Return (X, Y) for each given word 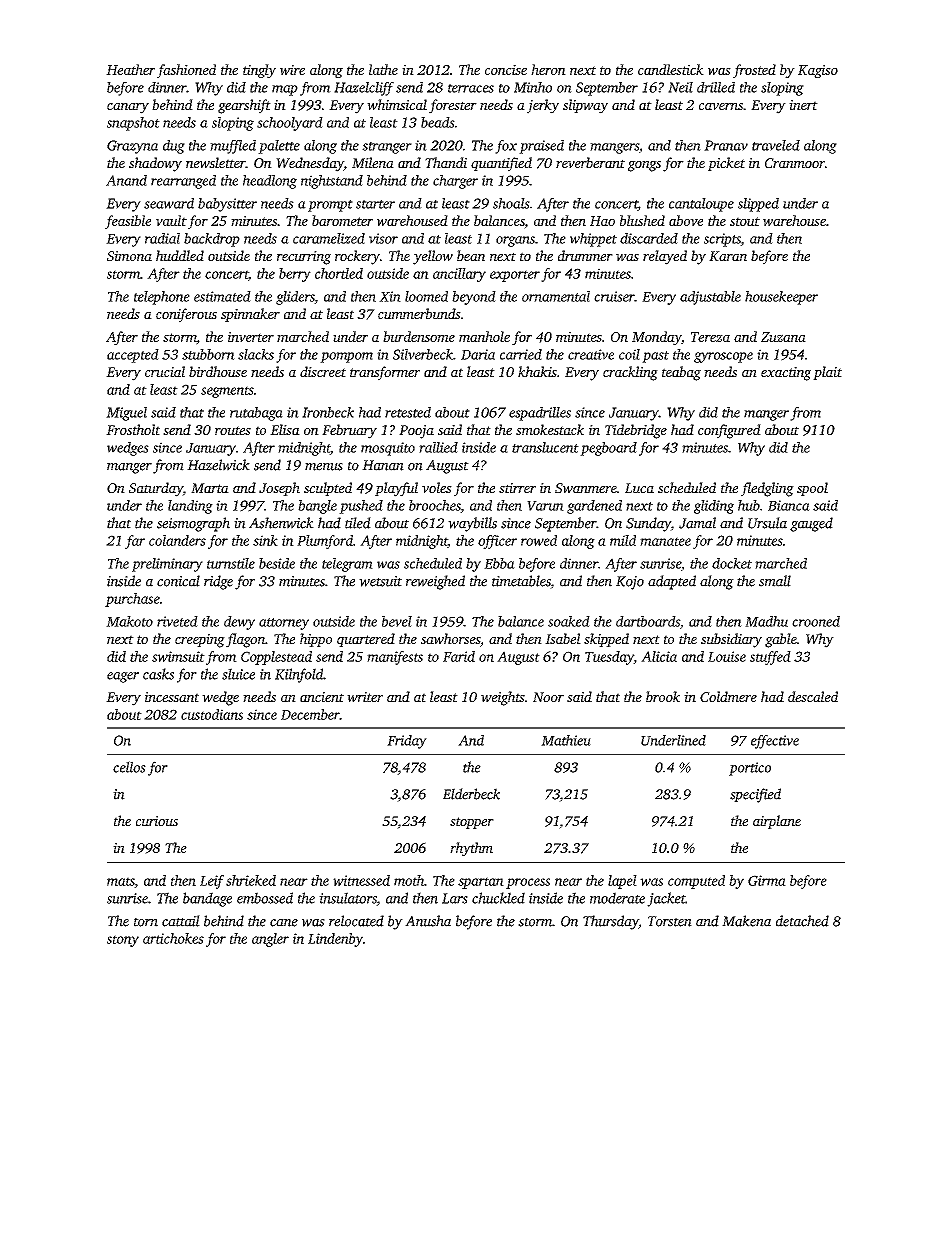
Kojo (630, 583)
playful (396, 489)
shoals (511, 203)
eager (123, 677)
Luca (639, 488)
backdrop (212, 240)
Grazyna (132, 147)
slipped (758, 205)
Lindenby (335, 940)
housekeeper (781, 298)
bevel (397, 621)
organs (515, 241)
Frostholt (133, 429)
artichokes (173, 938)
